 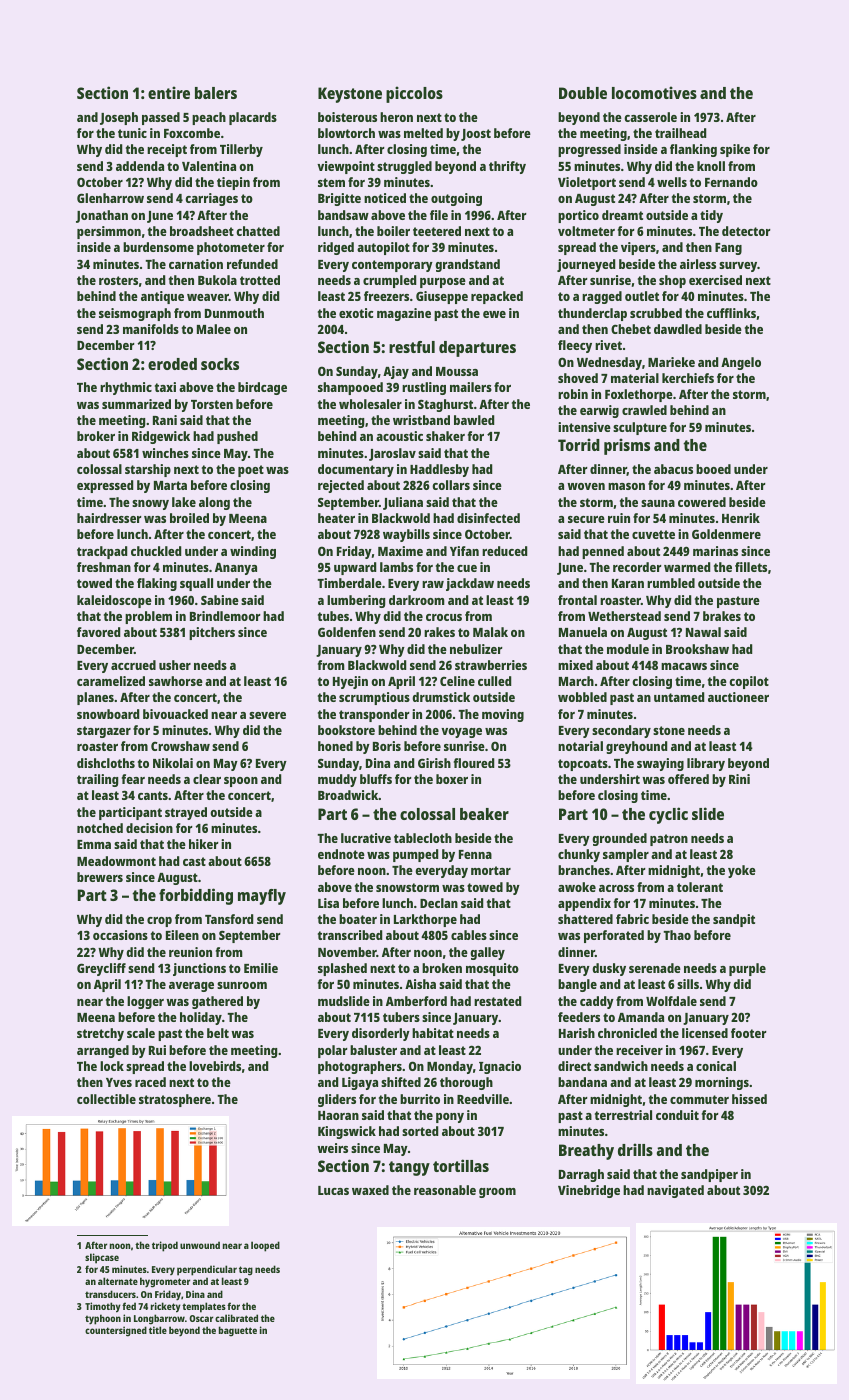 I want to click on exercised, so click(x=715, y=280).
